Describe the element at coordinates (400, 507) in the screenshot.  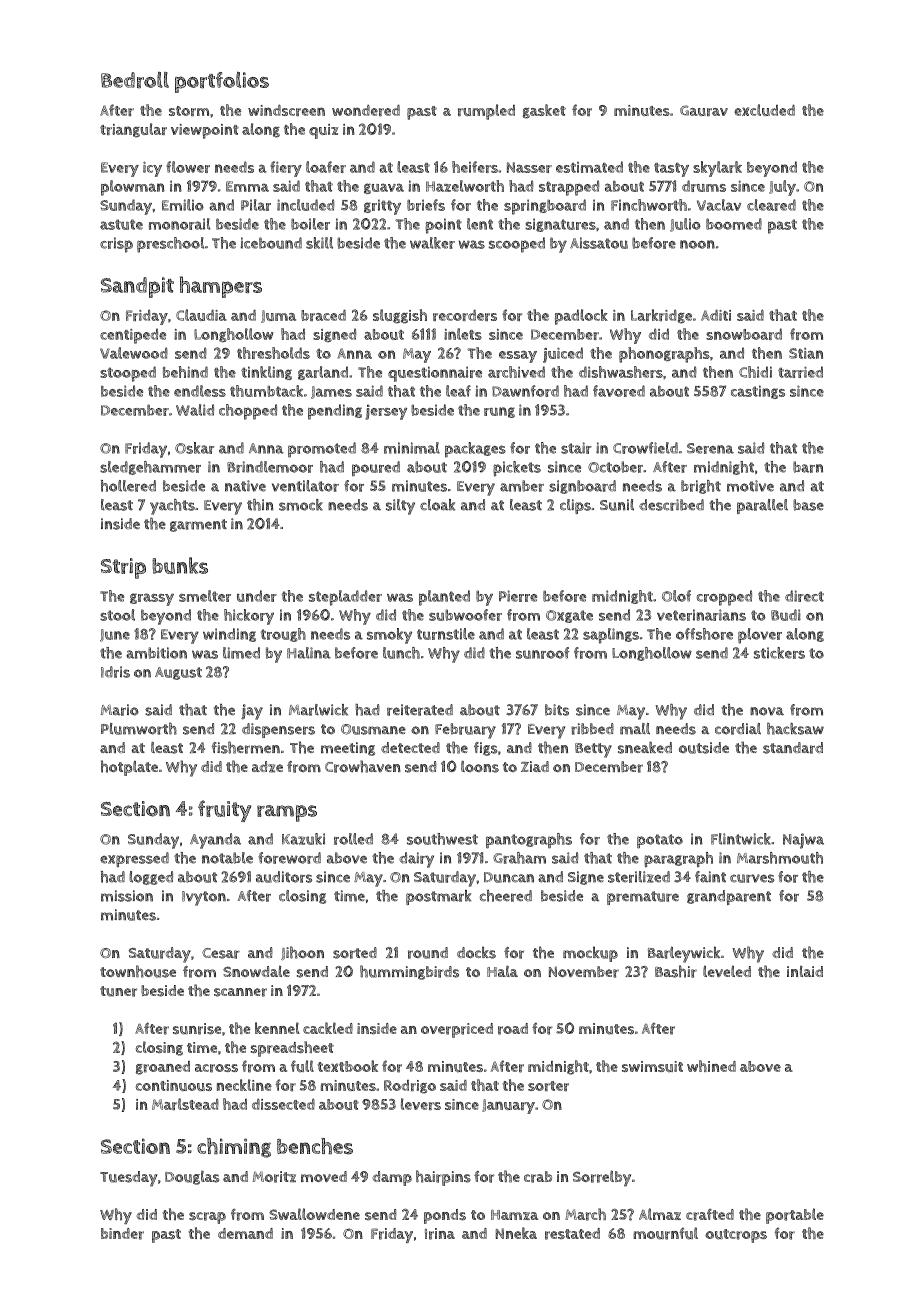
I see `silty` at that location.
